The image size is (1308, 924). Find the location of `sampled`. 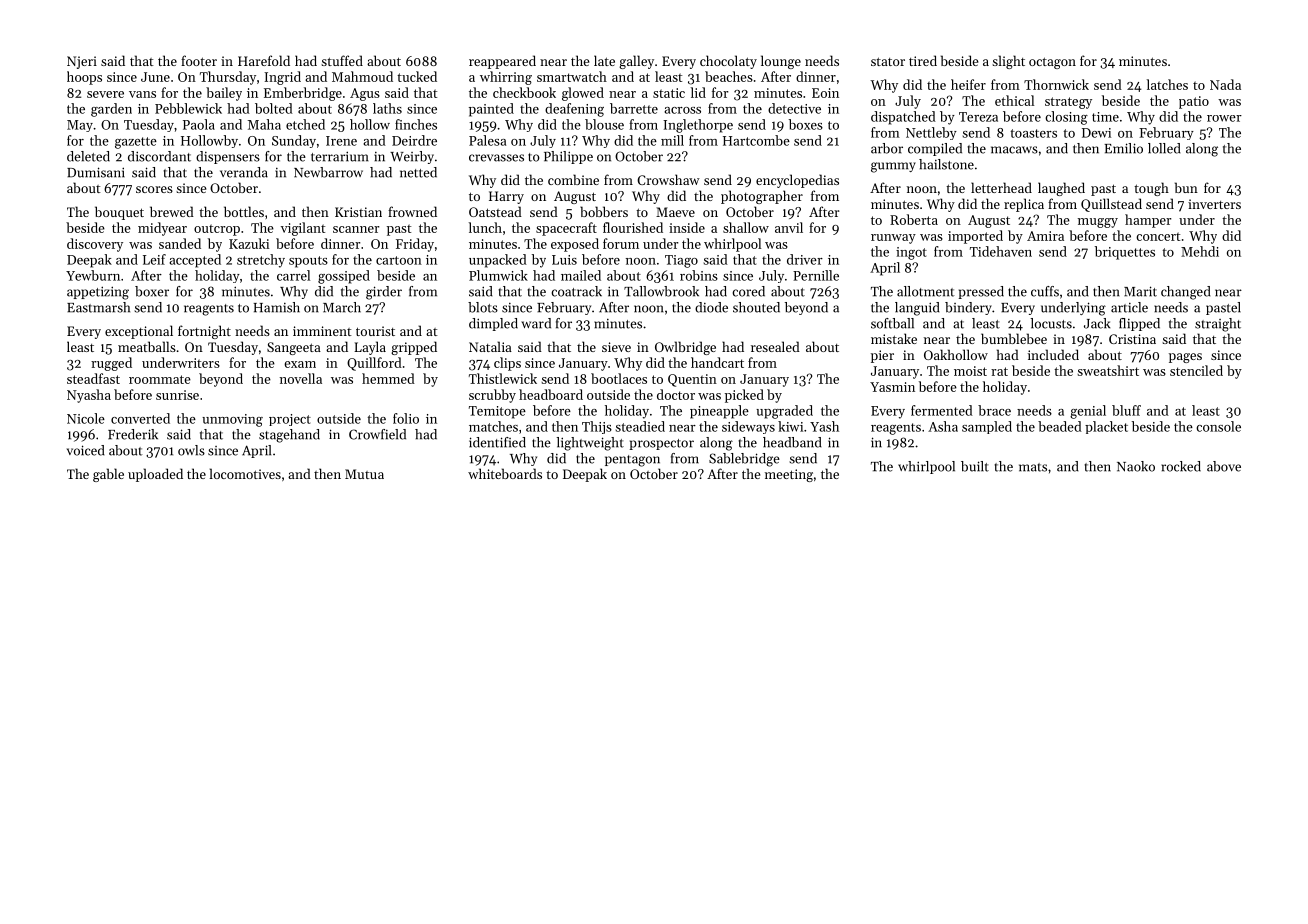

sampled is located at coordinates (987, 427).
